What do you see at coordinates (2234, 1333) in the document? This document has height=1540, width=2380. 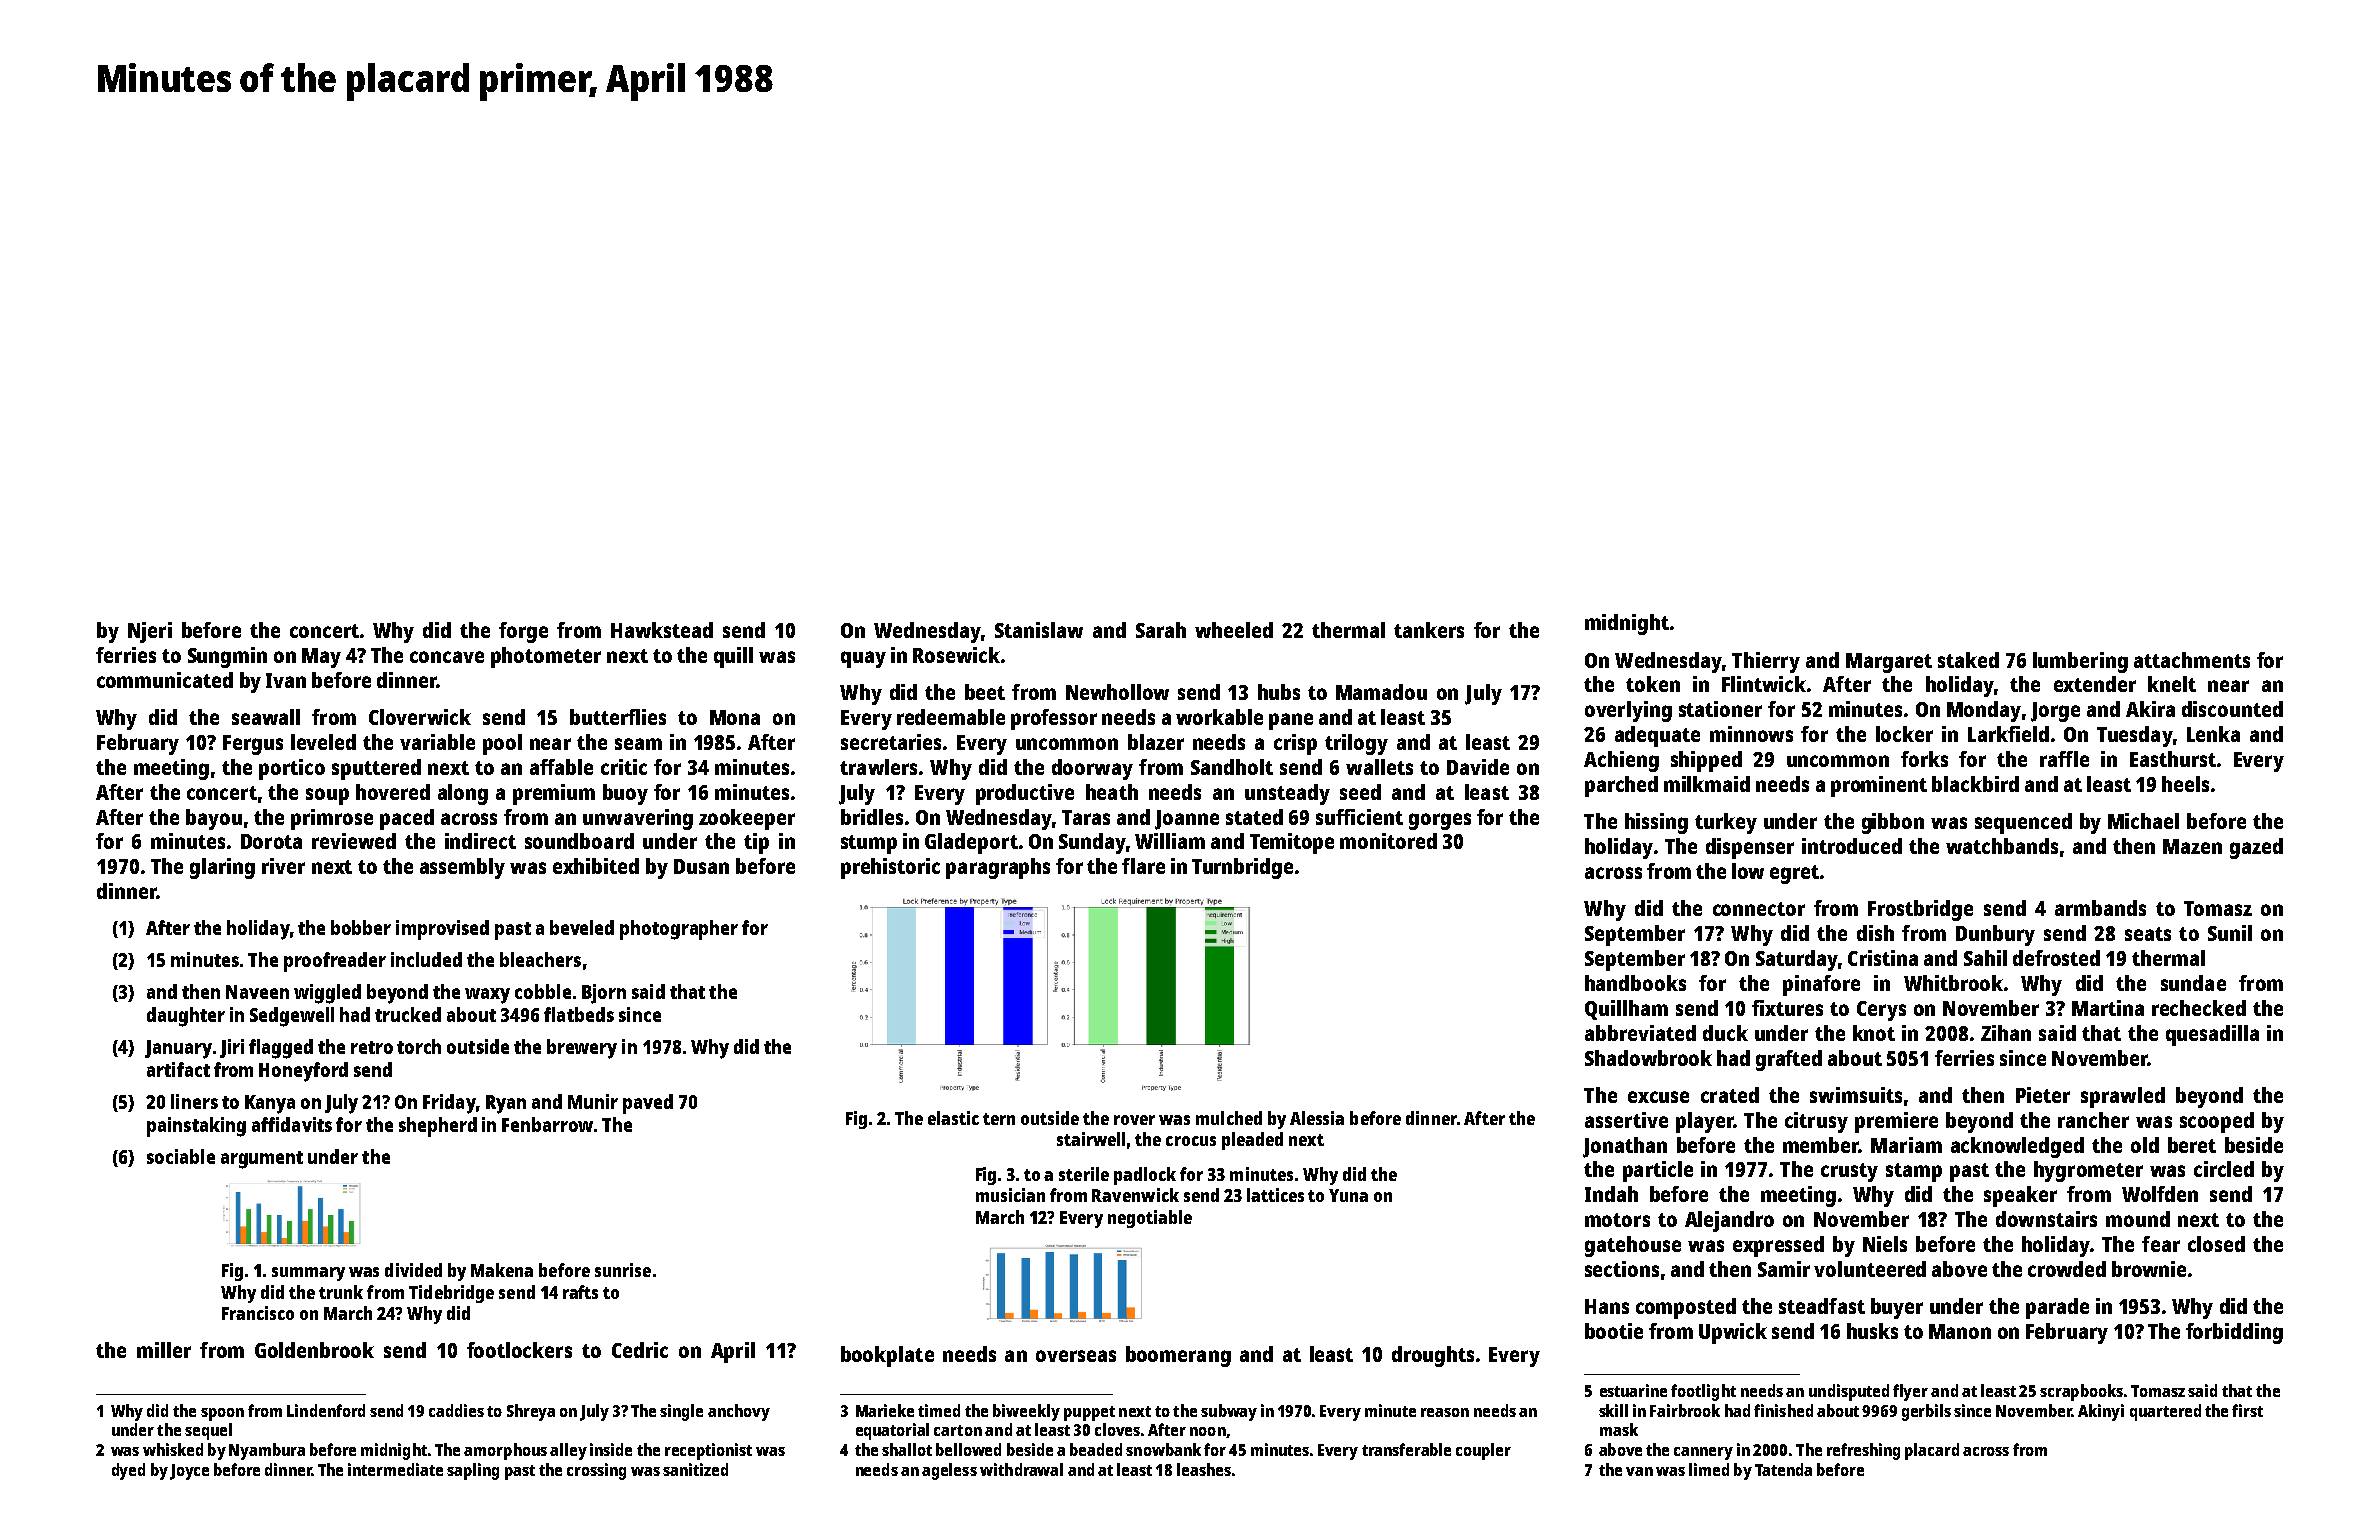 I see `forbidding` at bounding box center [2234, 1333].
